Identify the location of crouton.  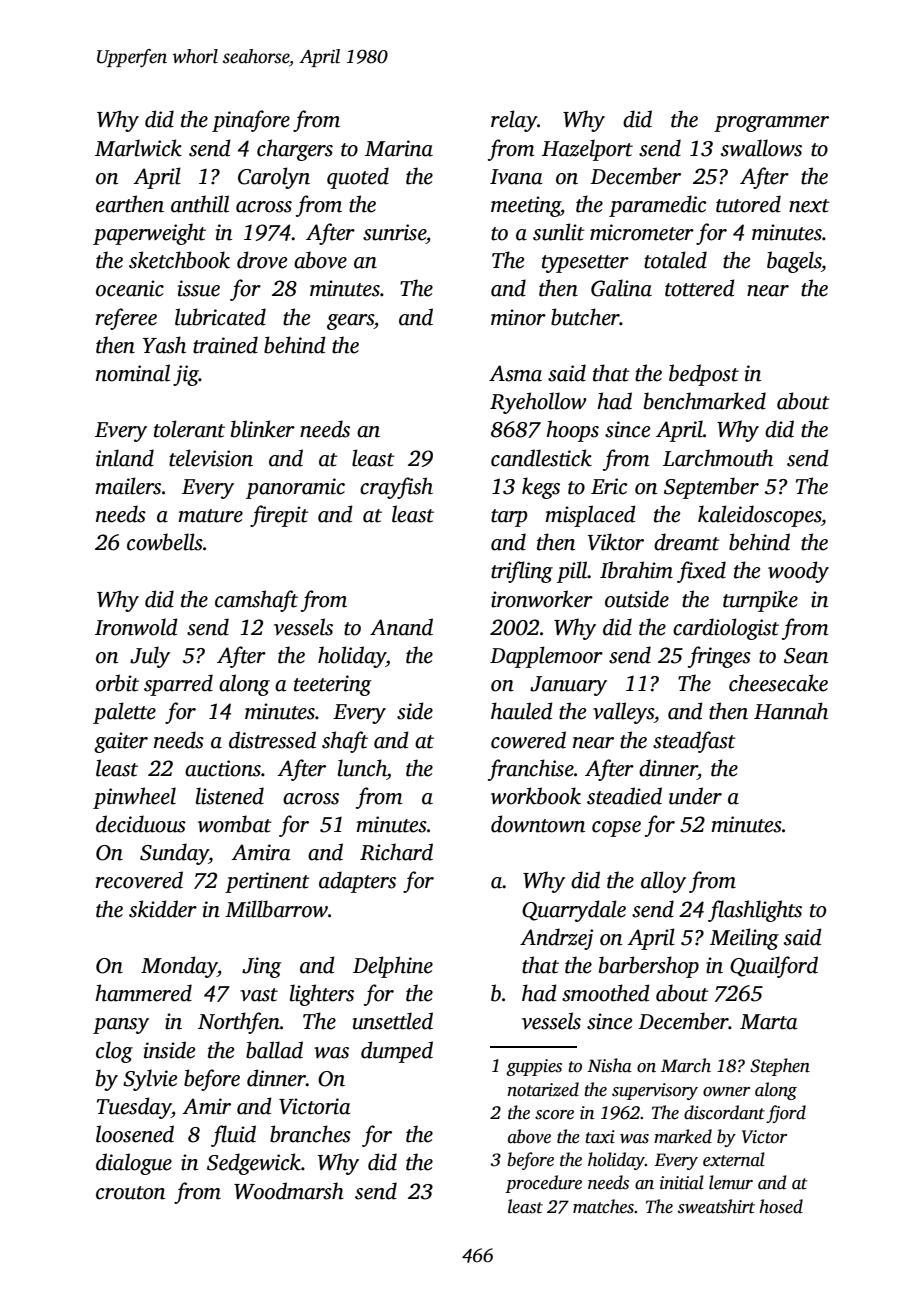
(130, 1193).
